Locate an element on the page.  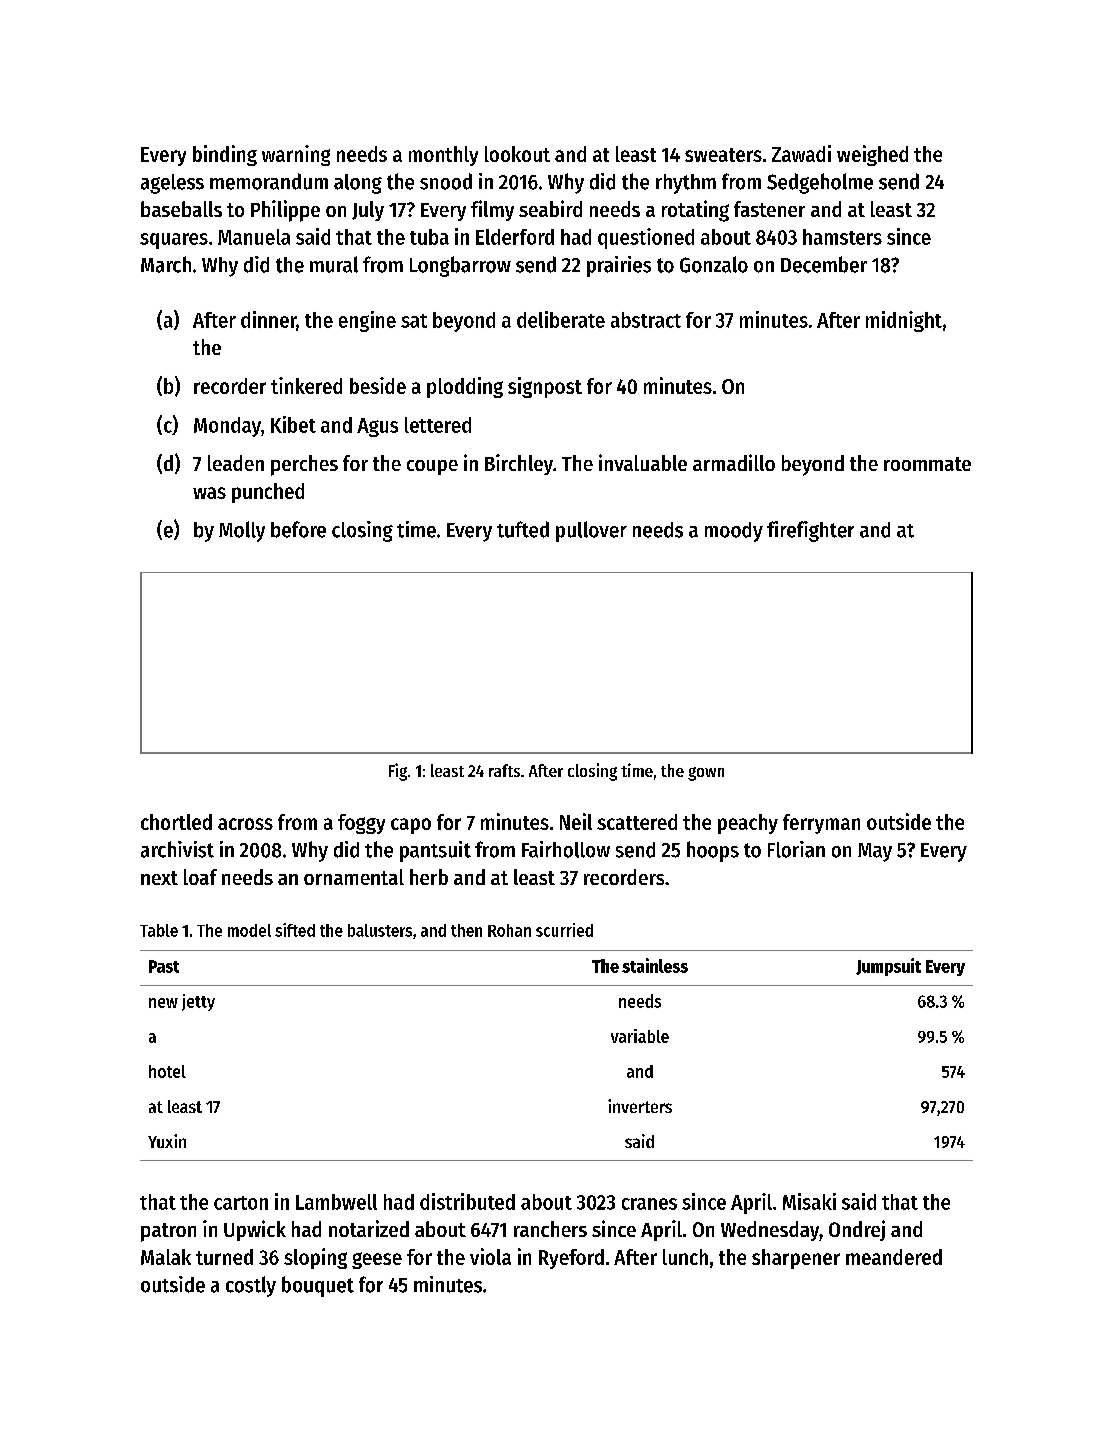
jetty is located at coordinates (198, 1002).
